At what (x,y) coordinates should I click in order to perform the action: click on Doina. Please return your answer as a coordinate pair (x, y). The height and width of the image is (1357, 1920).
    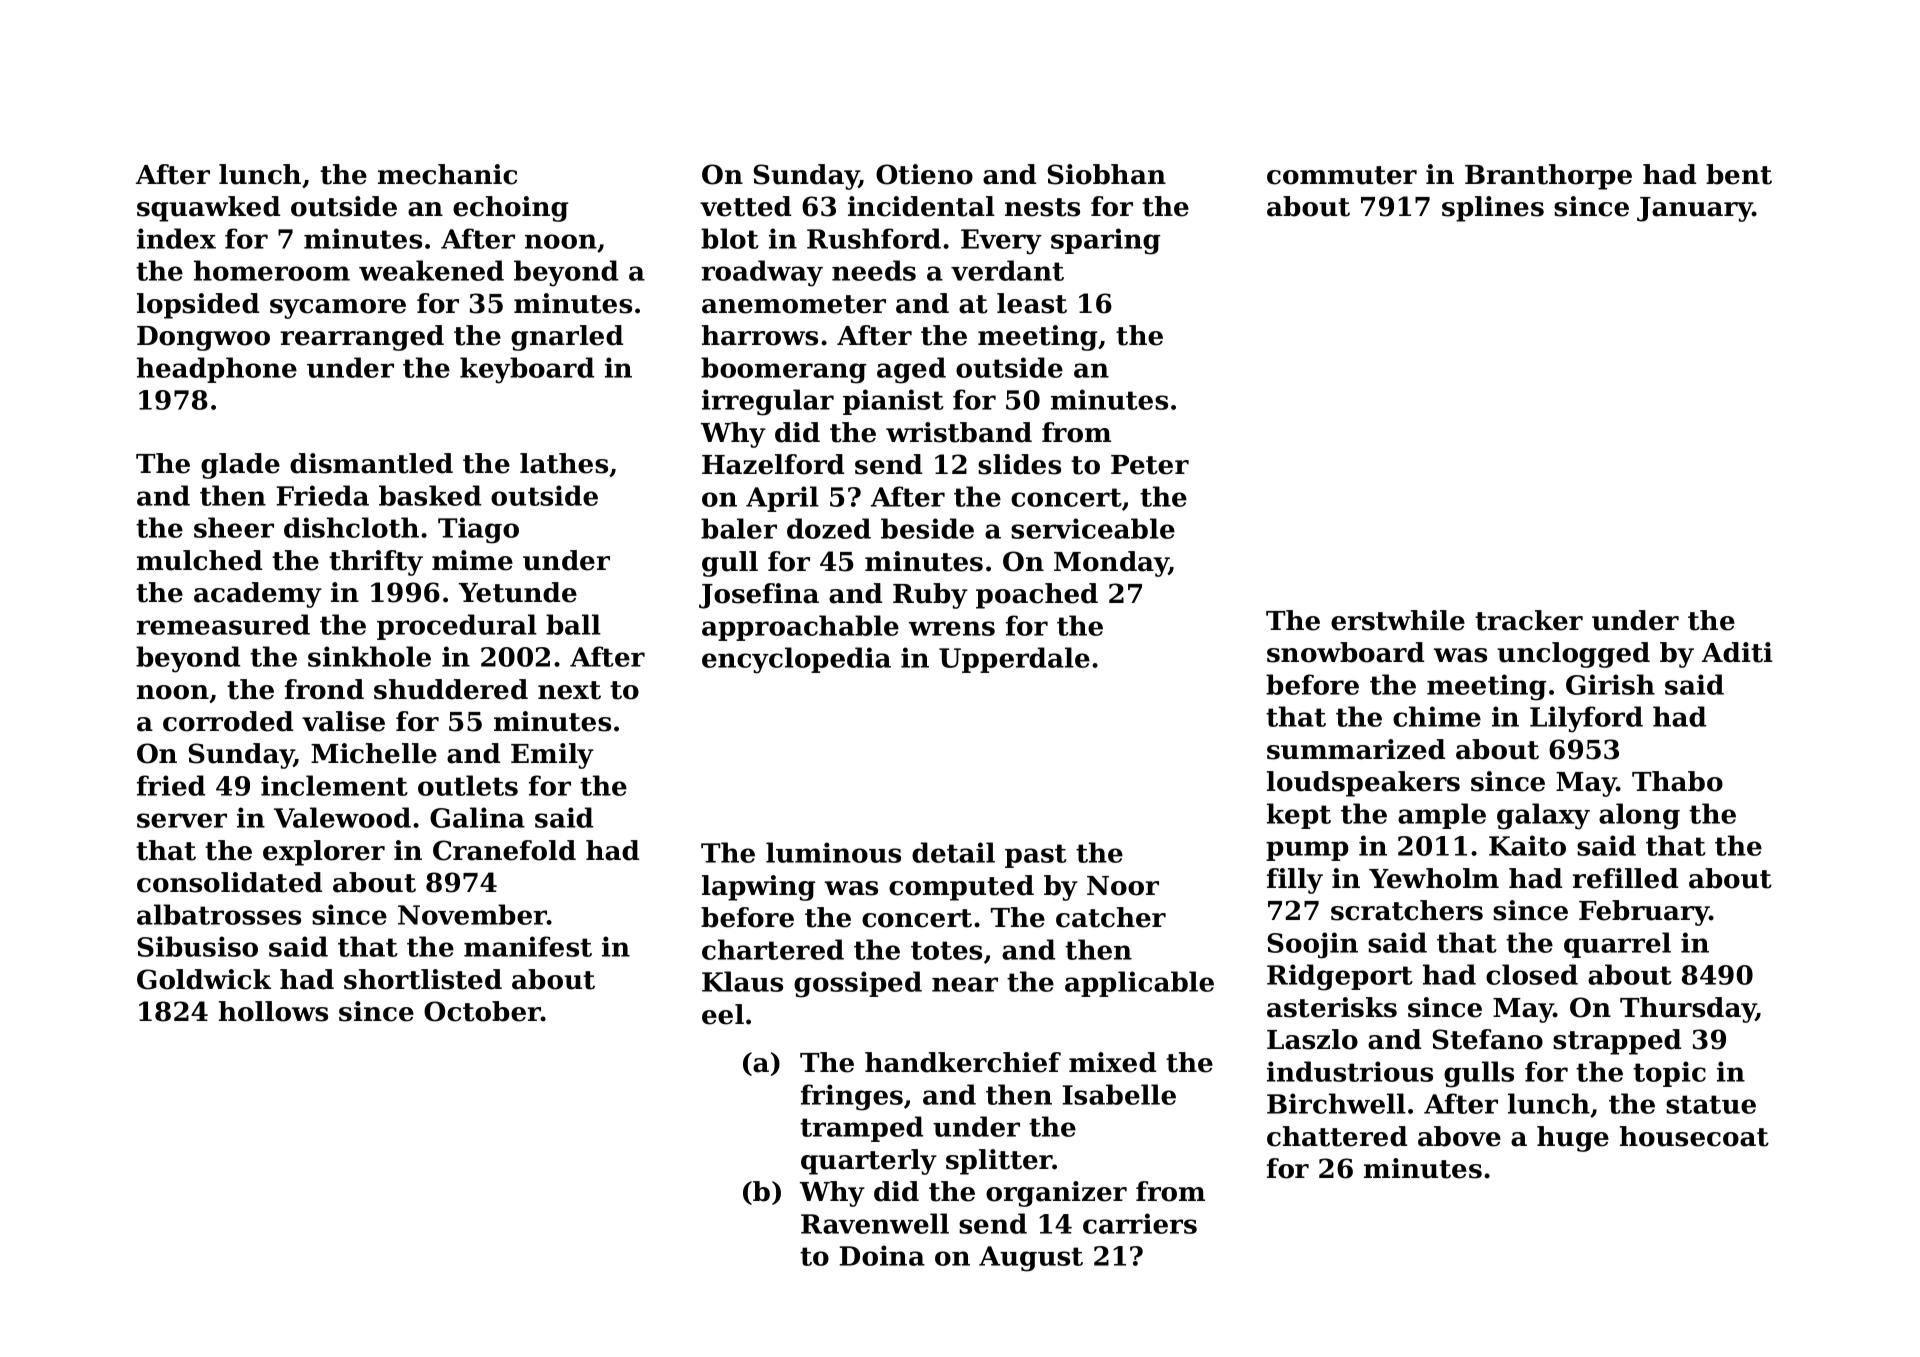
    Looking at the image, I should click on (882, 1255).
